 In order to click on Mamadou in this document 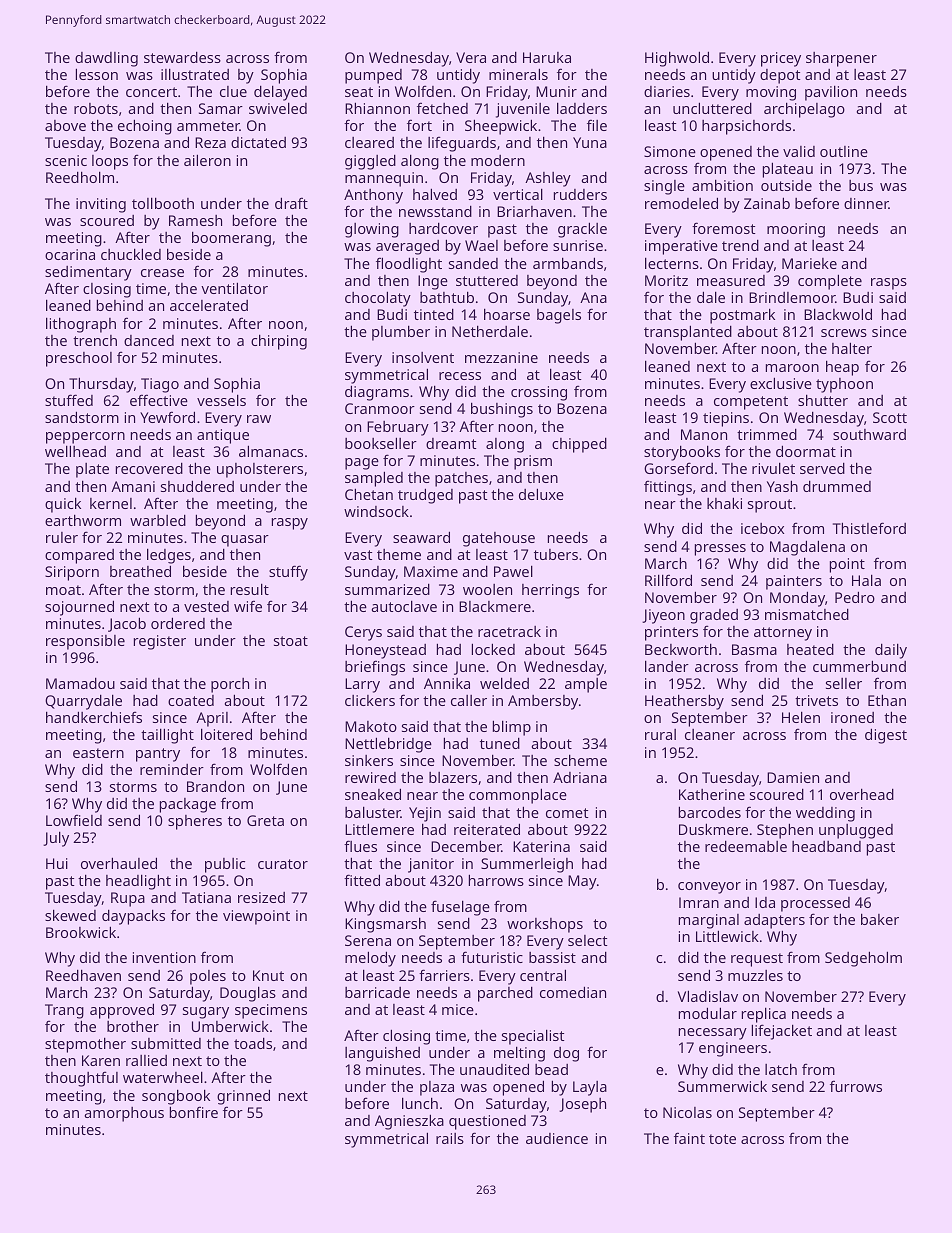, I will do `click(80, 683)`.
